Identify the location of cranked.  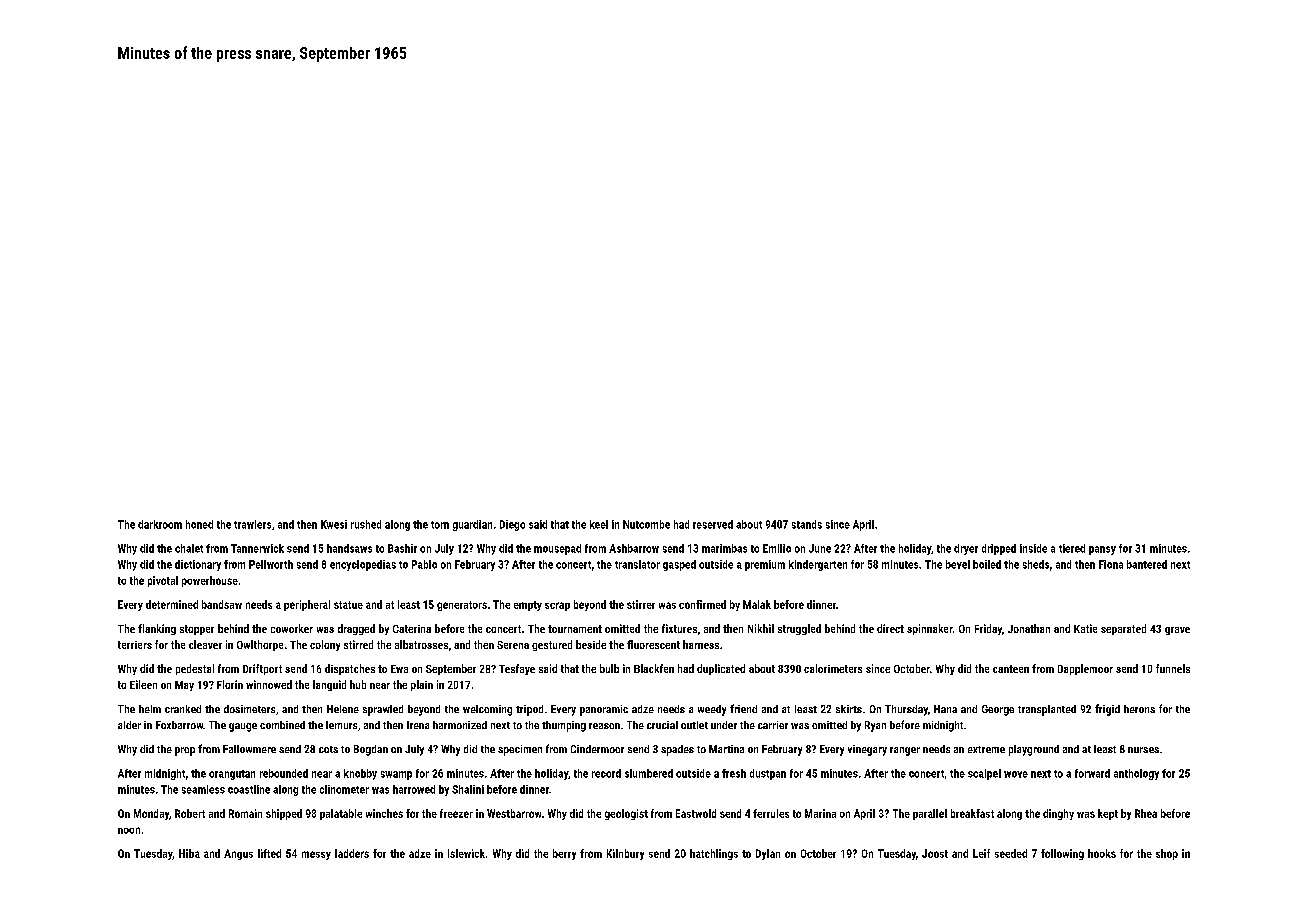
(183, 709).
